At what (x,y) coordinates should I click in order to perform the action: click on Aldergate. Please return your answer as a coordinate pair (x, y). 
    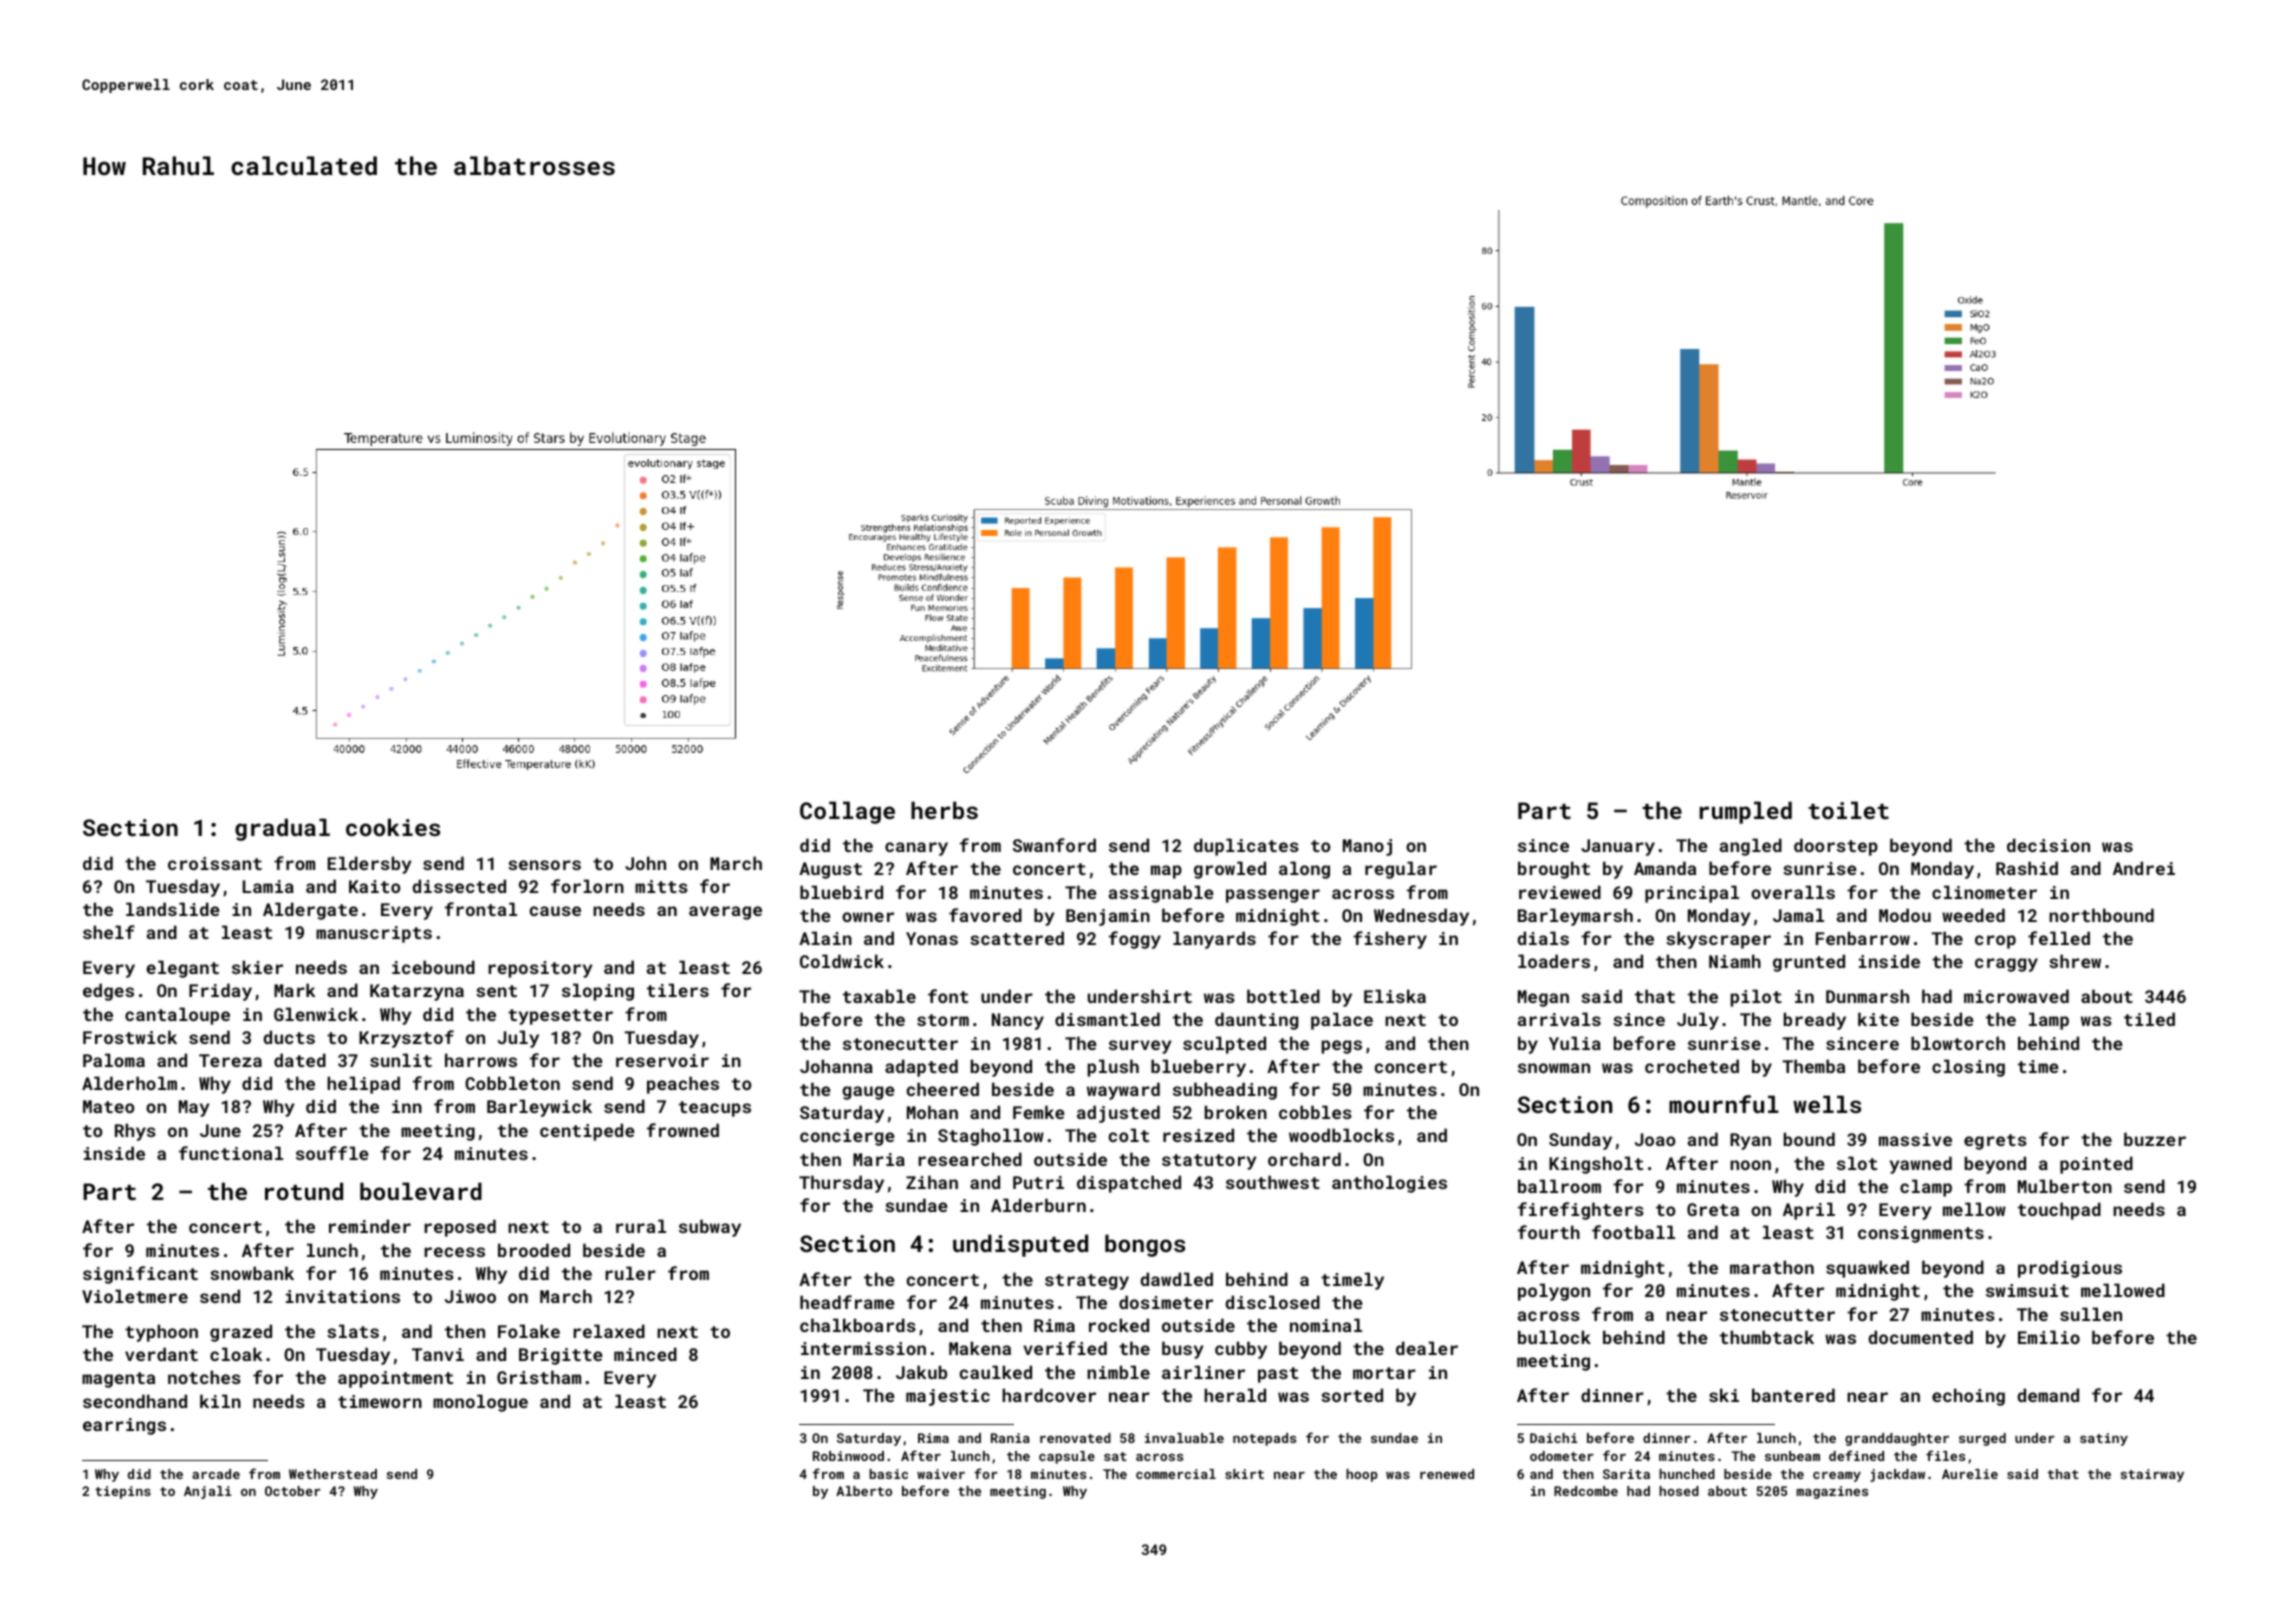
    Looking at the image, I should click on (310, 911).
